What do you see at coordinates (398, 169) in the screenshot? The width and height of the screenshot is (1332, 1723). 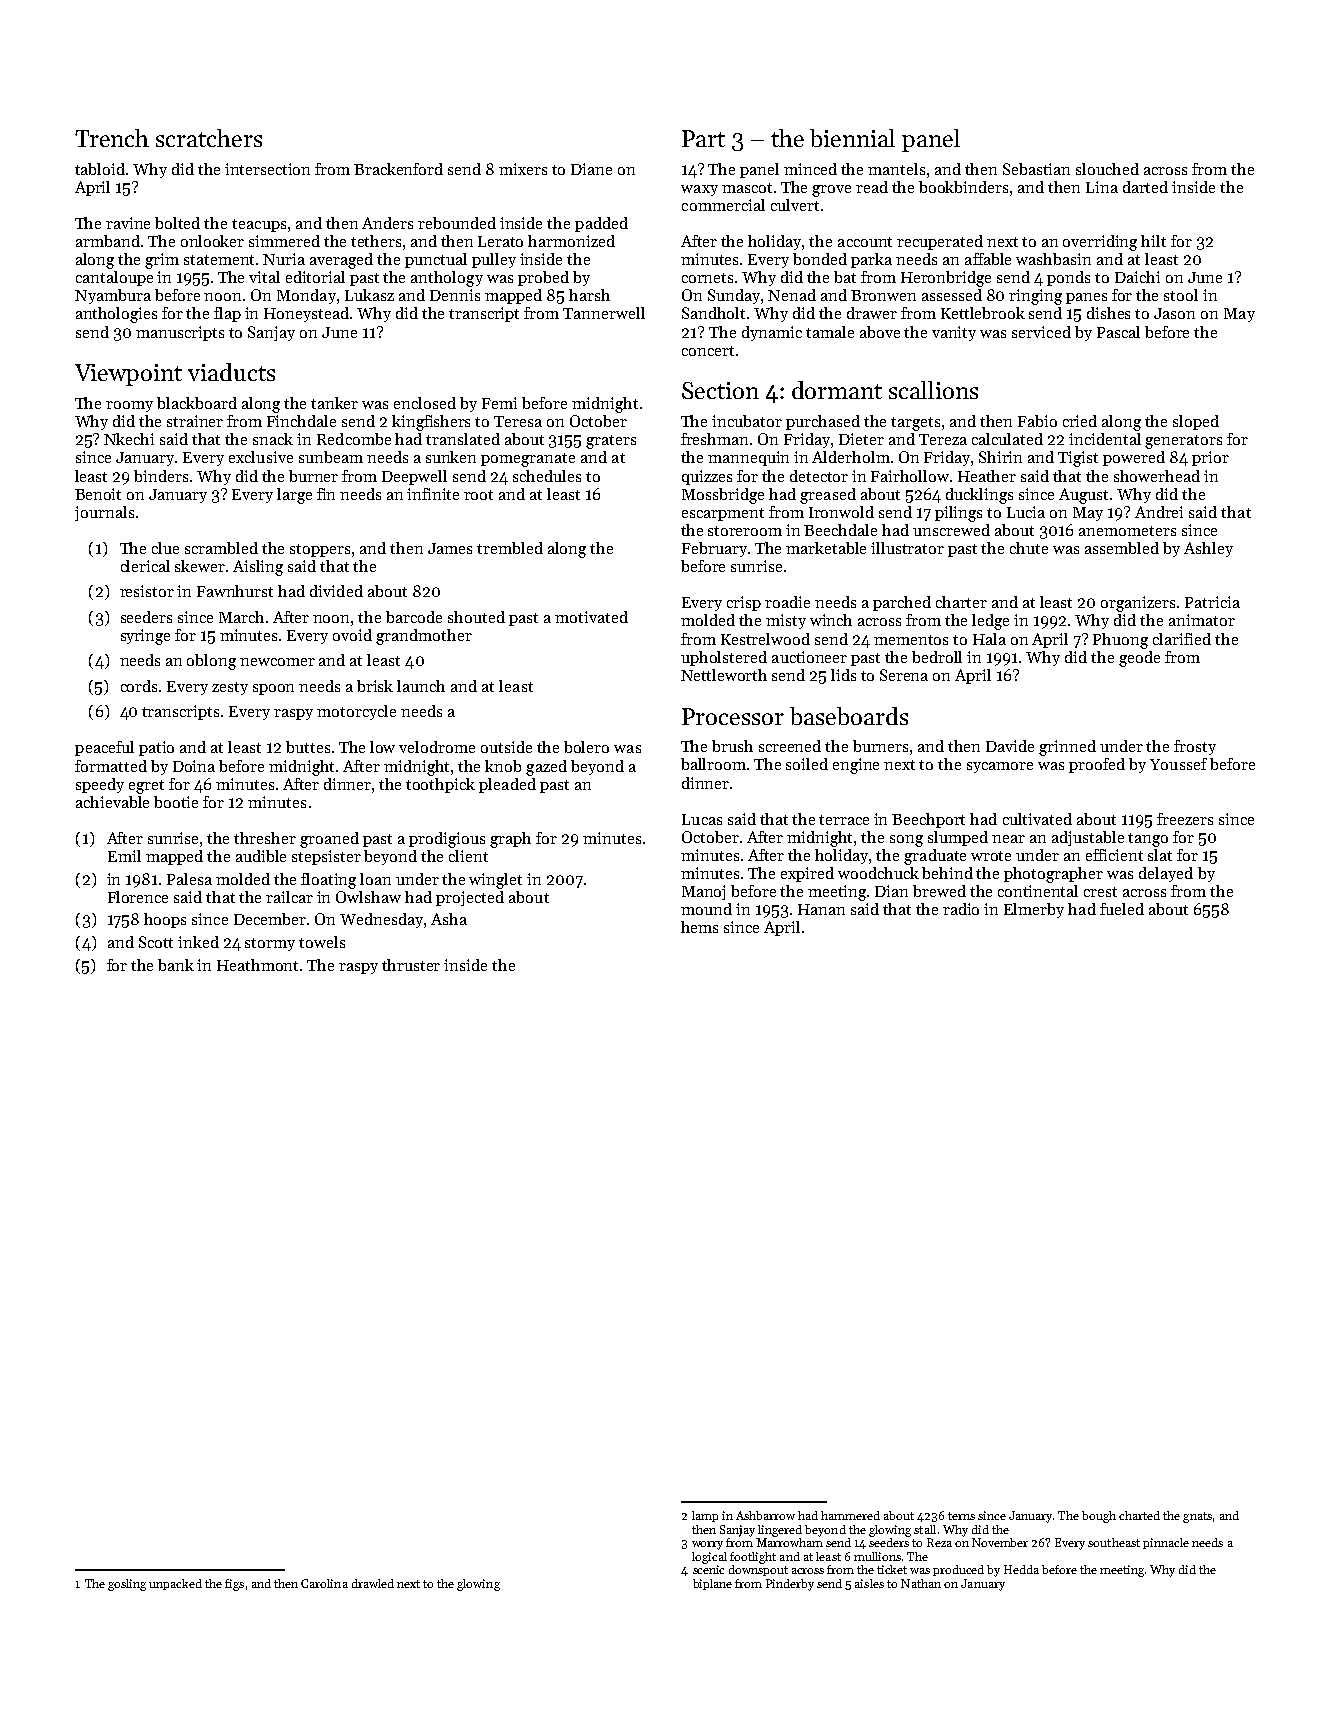 I see `Brackenford` at bounding box center [398, 169].
